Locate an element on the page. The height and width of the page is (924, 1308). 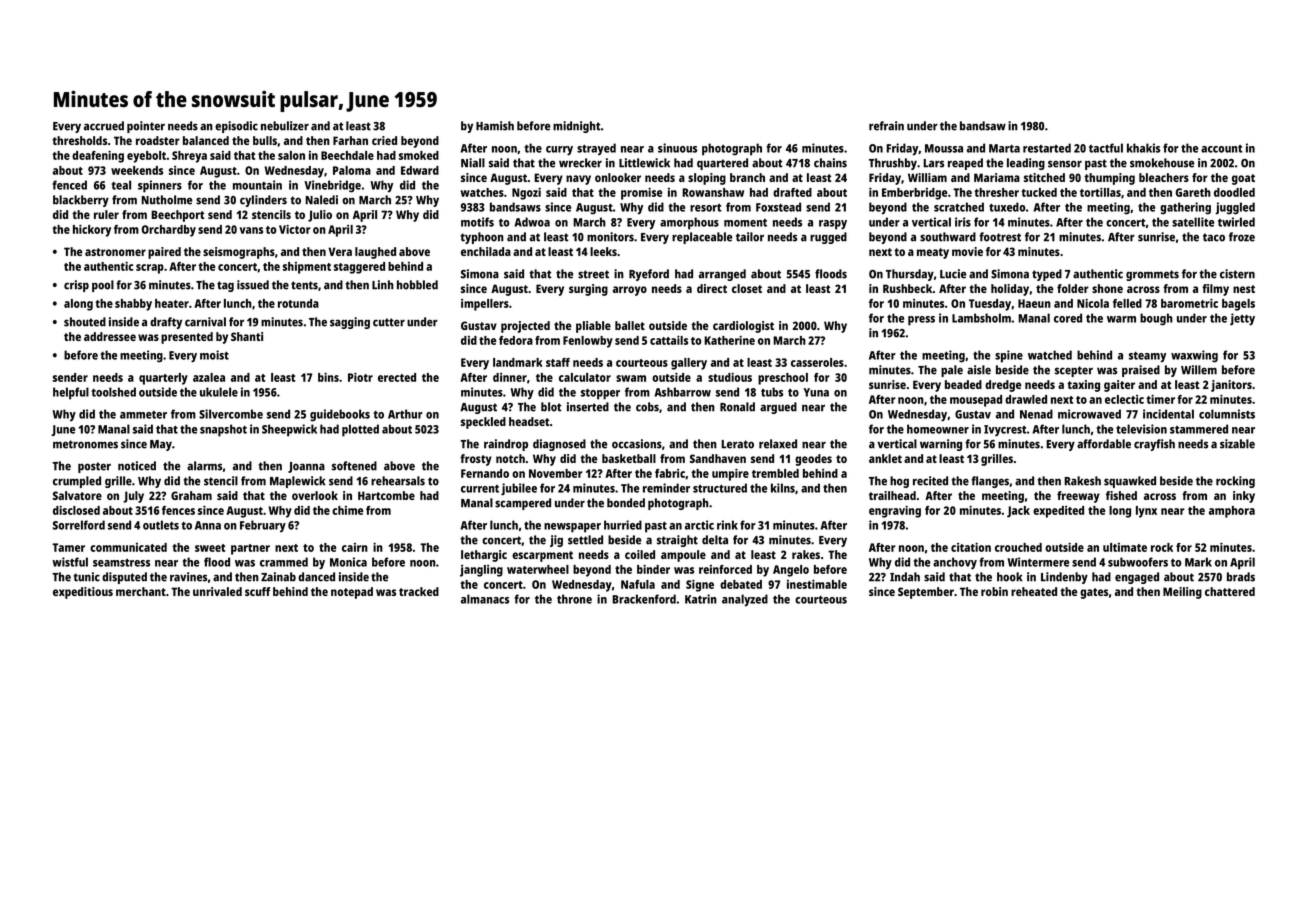
analyzed is located at coordinates (745, 600).
